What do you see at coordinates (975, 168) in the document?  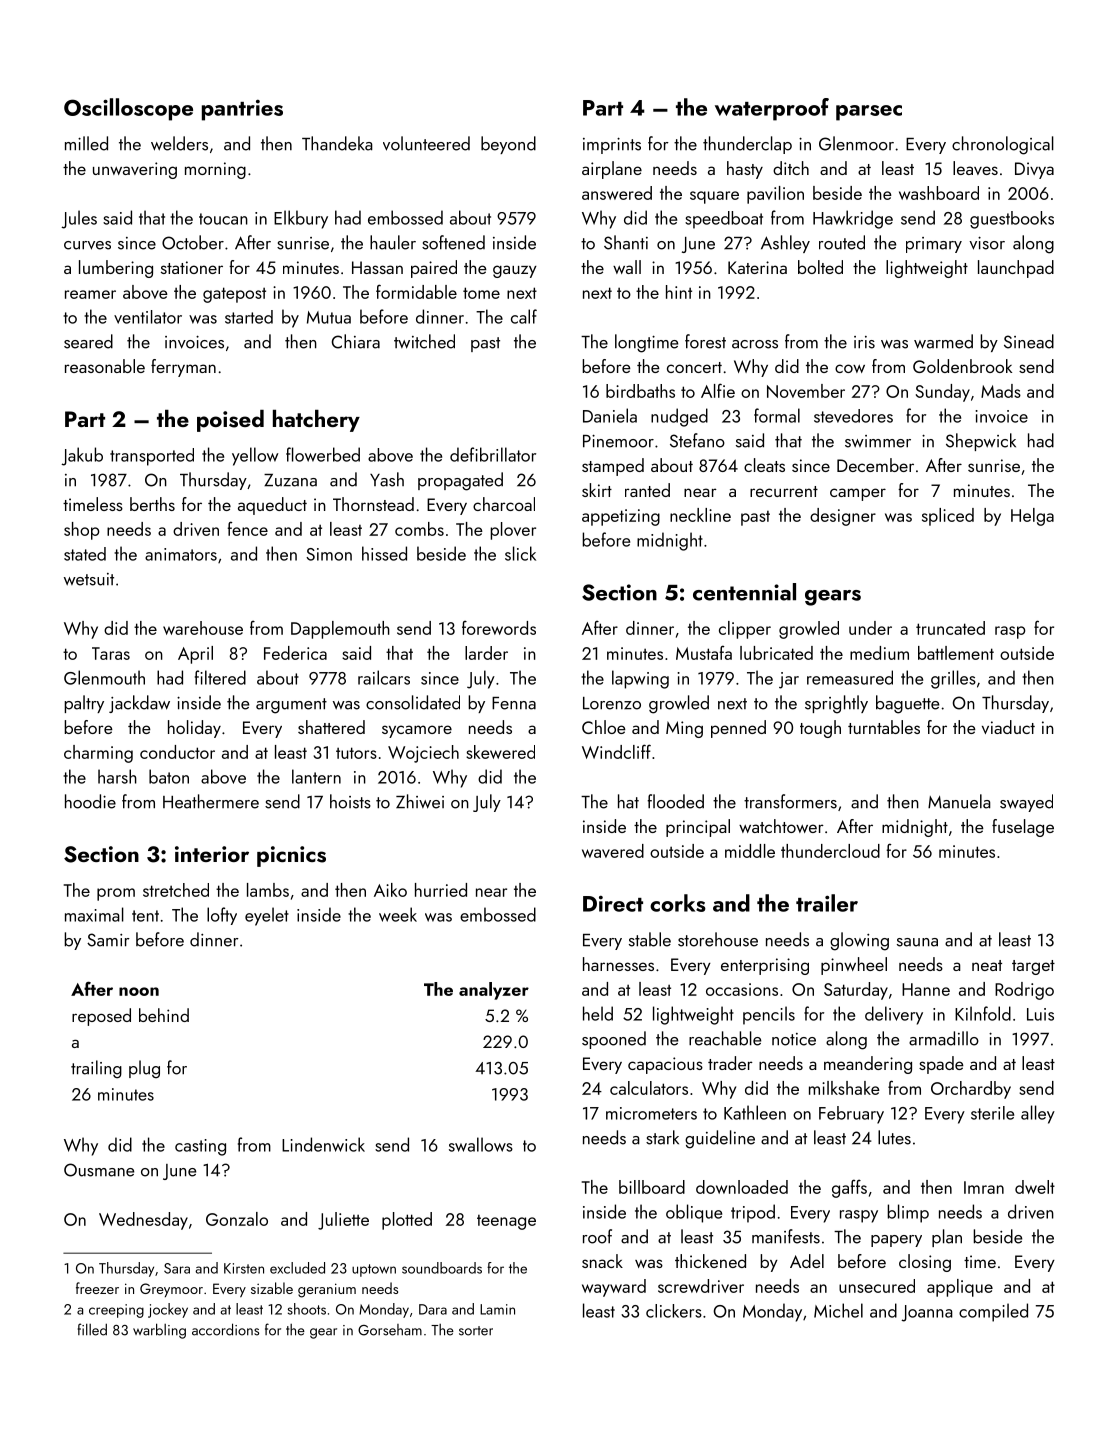 I see `leaves` at bounding box center [975, 168].
